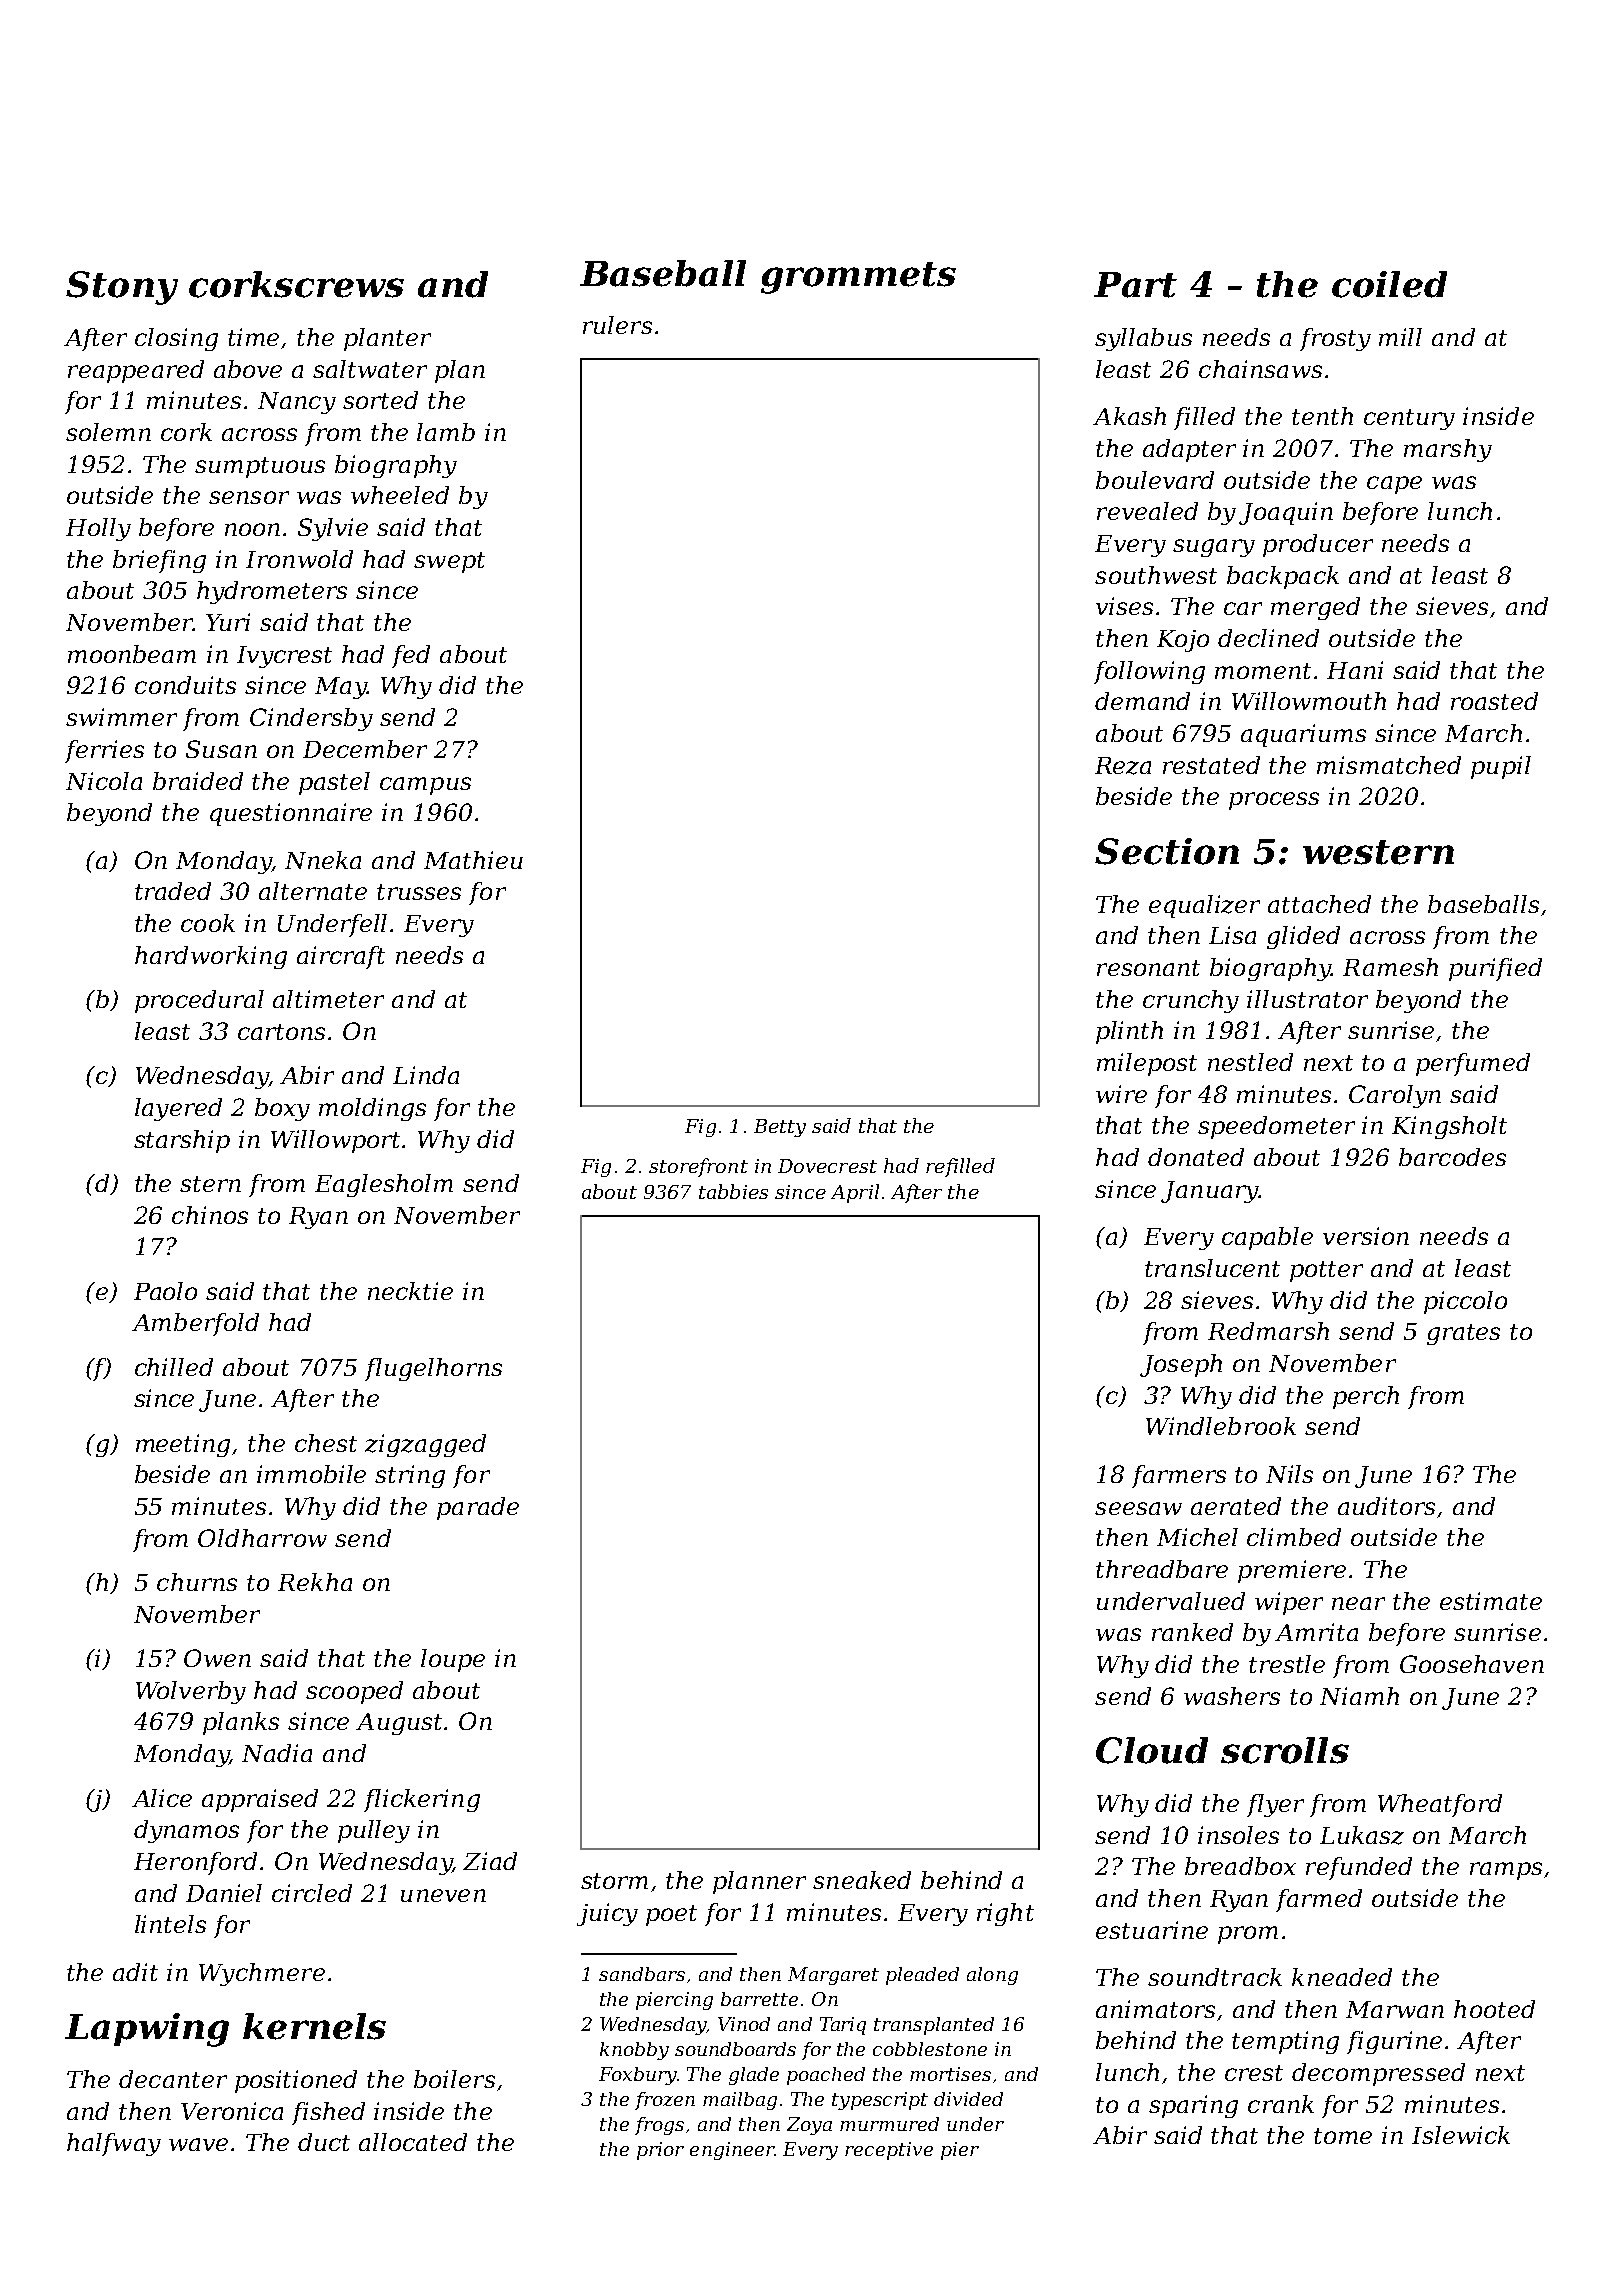  What do you see at coordinates (132, 654) in the screenshot?
I see `moonbeam` at bounding box center [132, 654].
